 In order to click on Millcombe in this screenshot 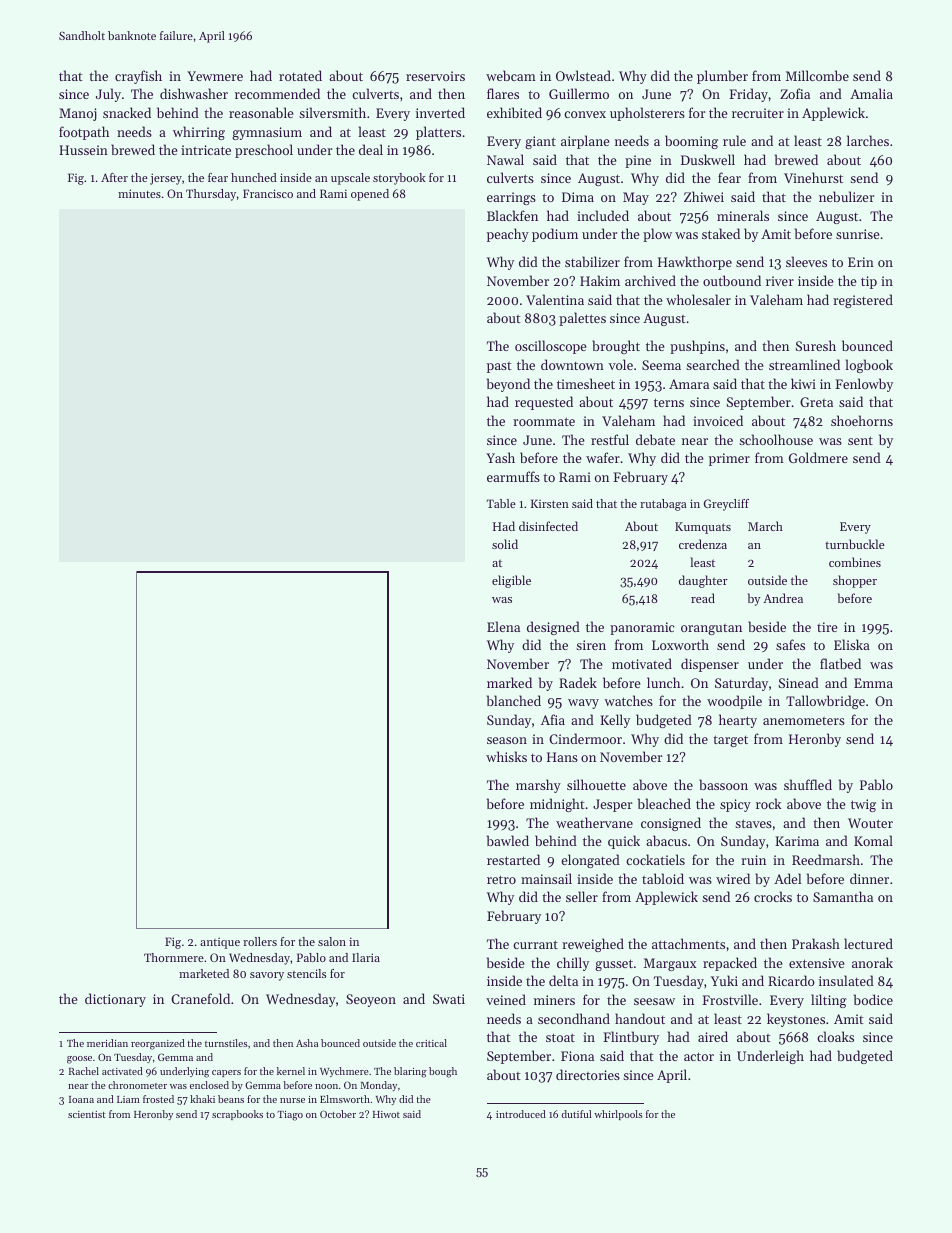, I will do `click(817, 75)`.
